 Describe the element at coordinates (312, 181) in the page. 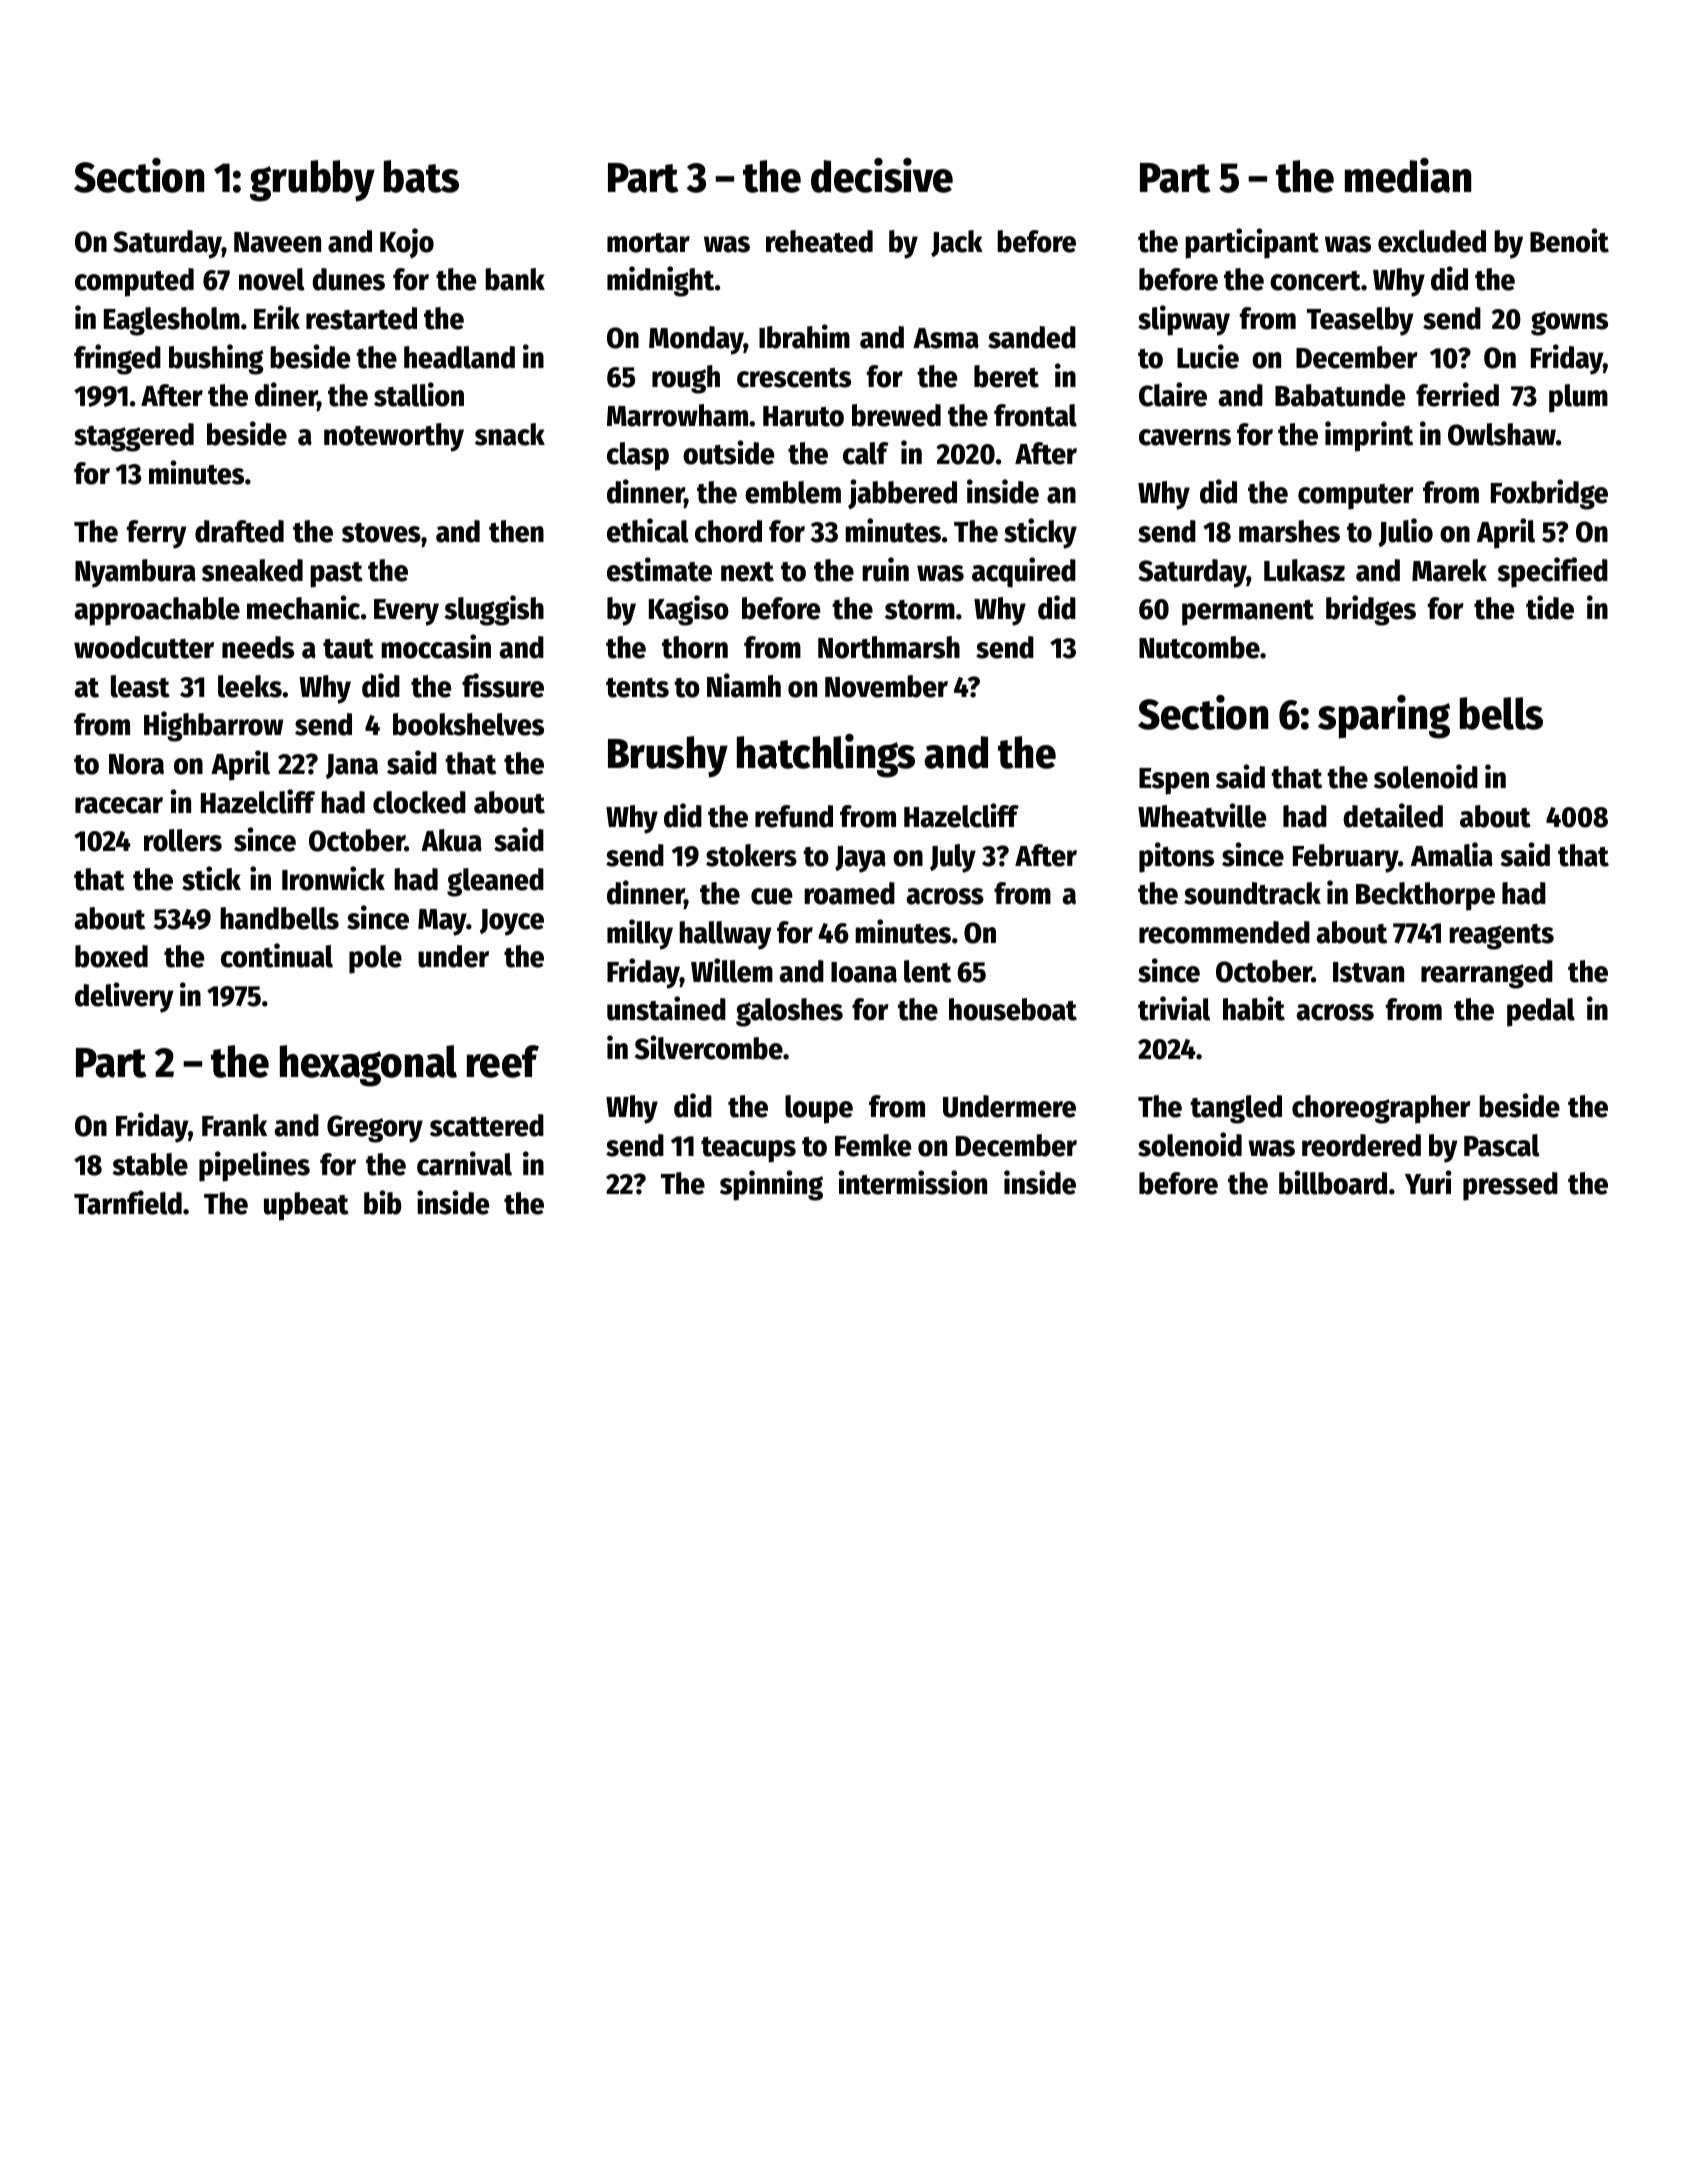

I see `grubby` at that location.
